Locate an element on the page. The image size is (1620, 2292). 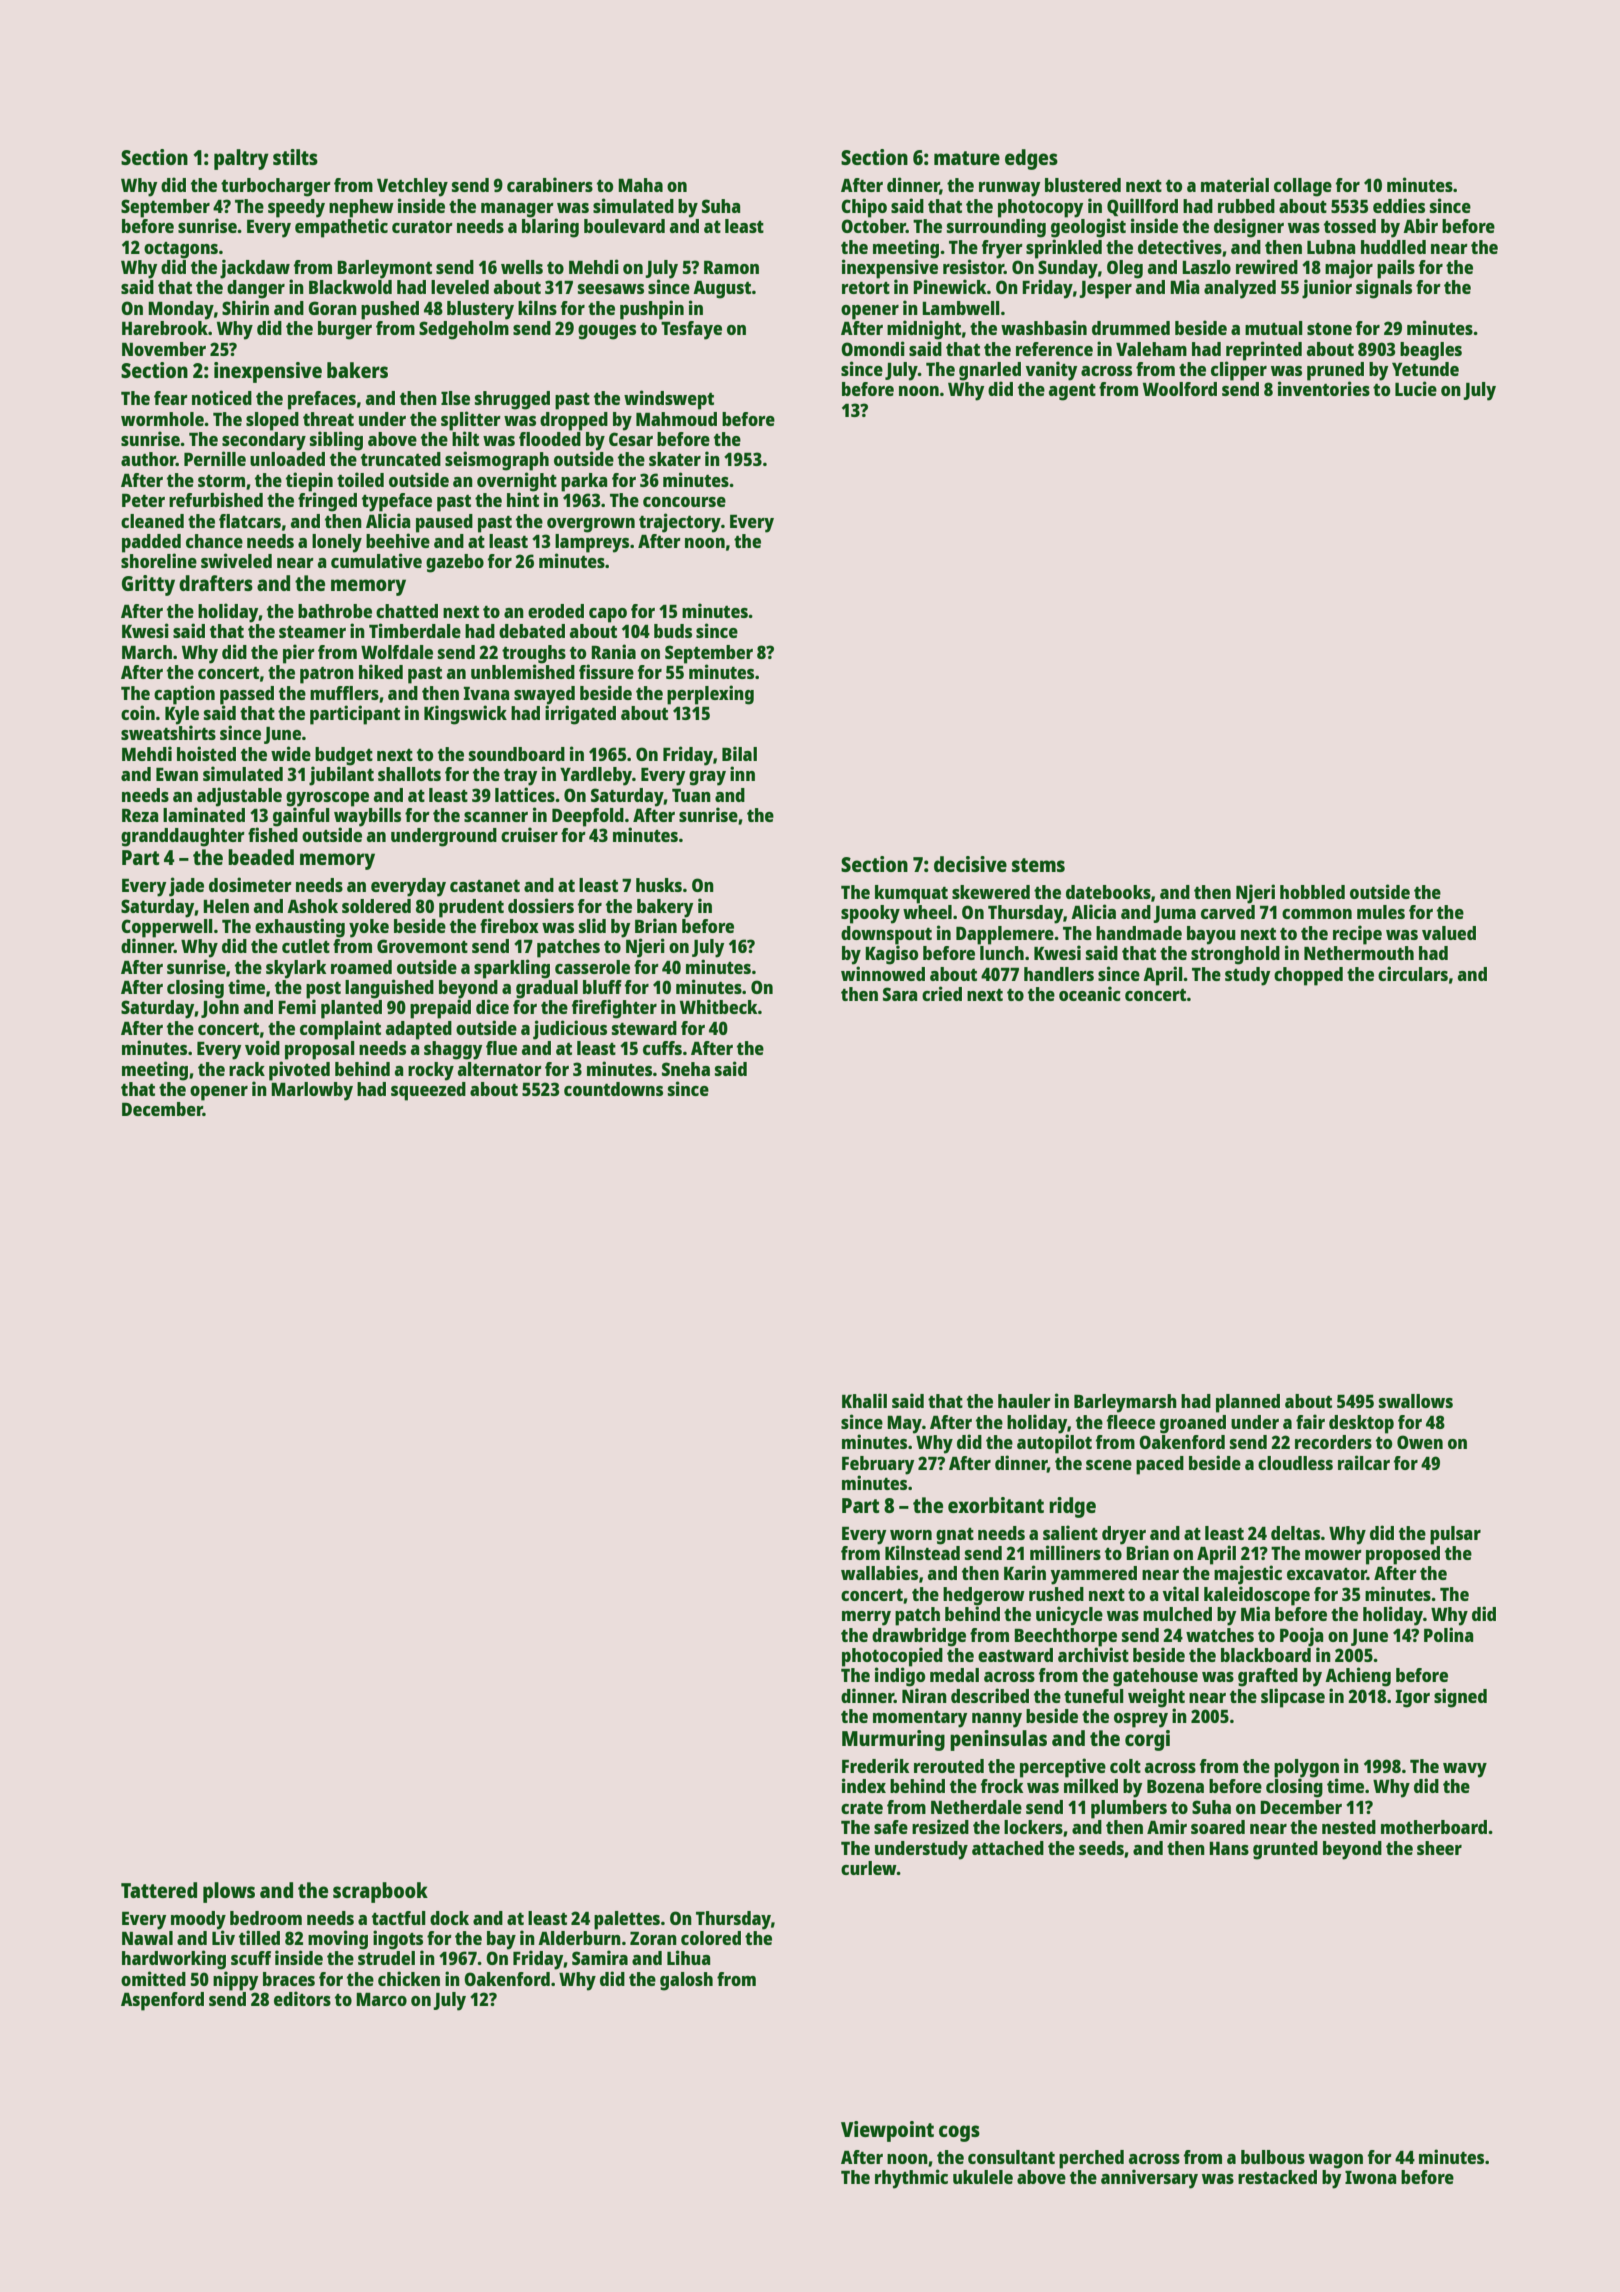
Timberdale is located at coordinates (415, 630).
